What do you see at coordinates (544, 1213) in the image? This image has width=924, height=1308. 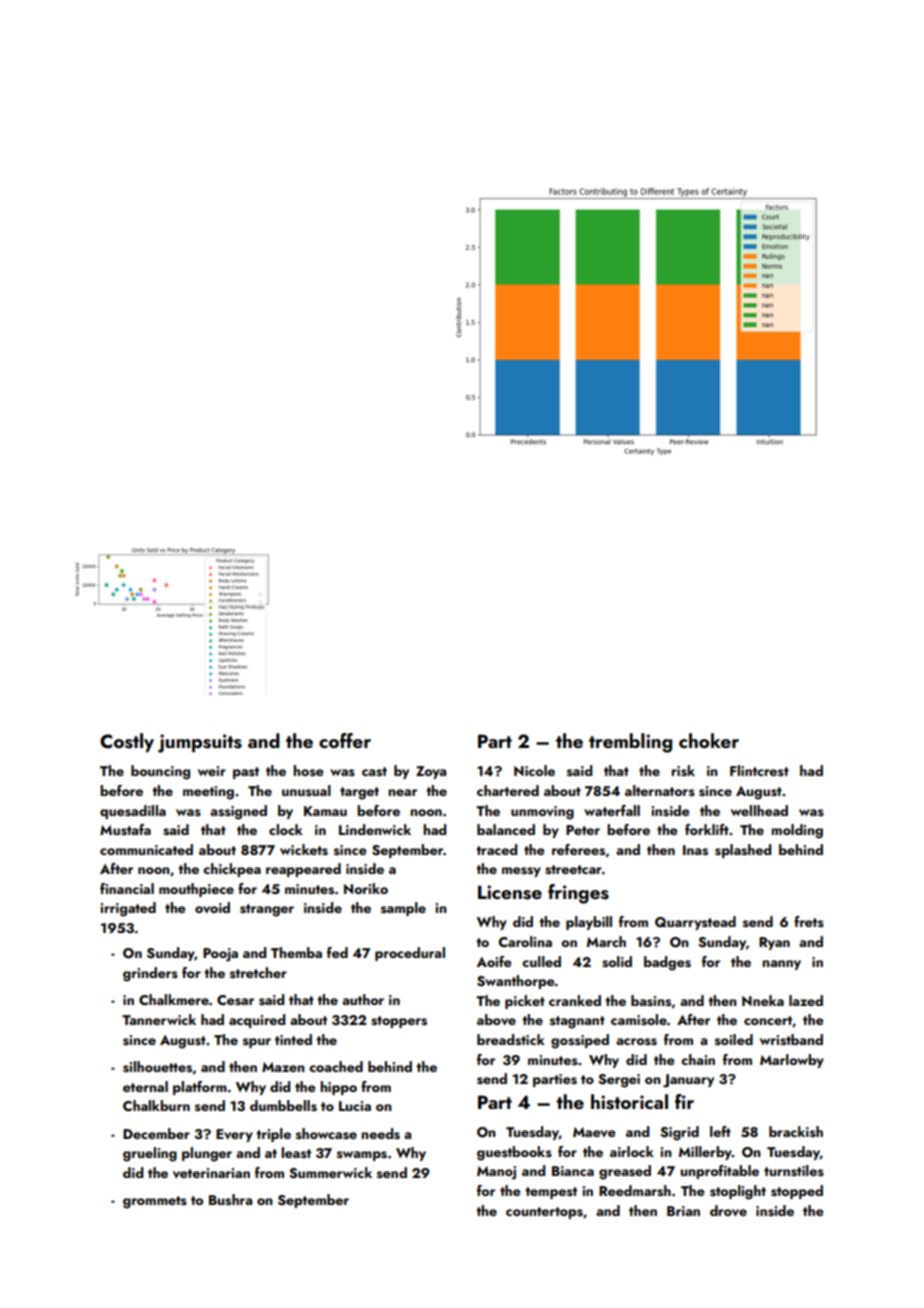 I see `countertops` at bounding box center [544, 1213].
